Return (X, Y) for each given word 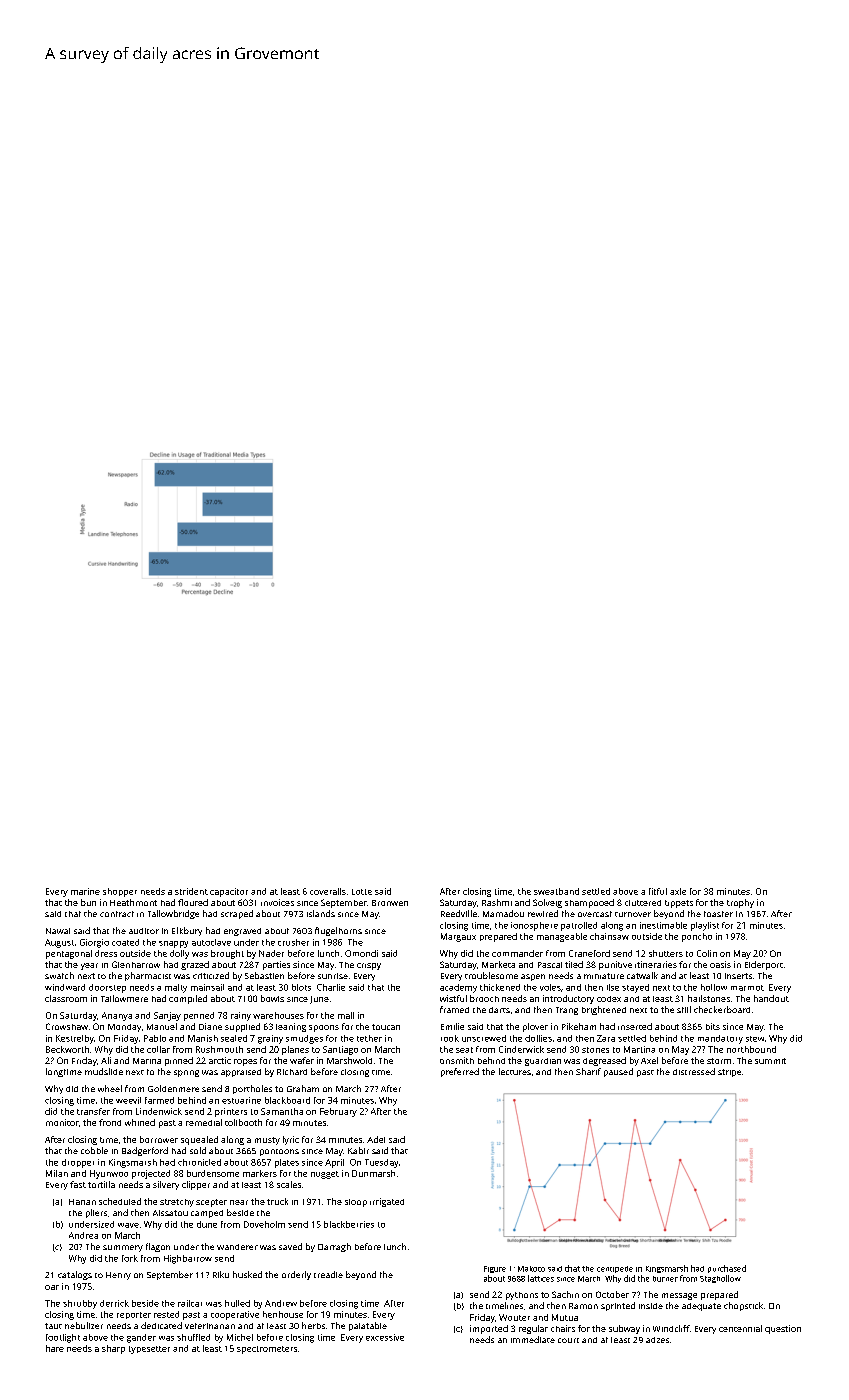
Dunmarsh (373, 1173)
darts (499, 1010)
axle (678, 891)
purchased (727, 1269)
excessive (385, 1337)
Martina (639, 1049)
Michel (240, 1337)
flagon (158, 1247)
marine (85, 891)
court (568, 1340)
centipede (615, 1269)
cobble (94, 1150)
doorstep (107, 988)
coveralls (328, 891)
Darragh (334, 1247)
